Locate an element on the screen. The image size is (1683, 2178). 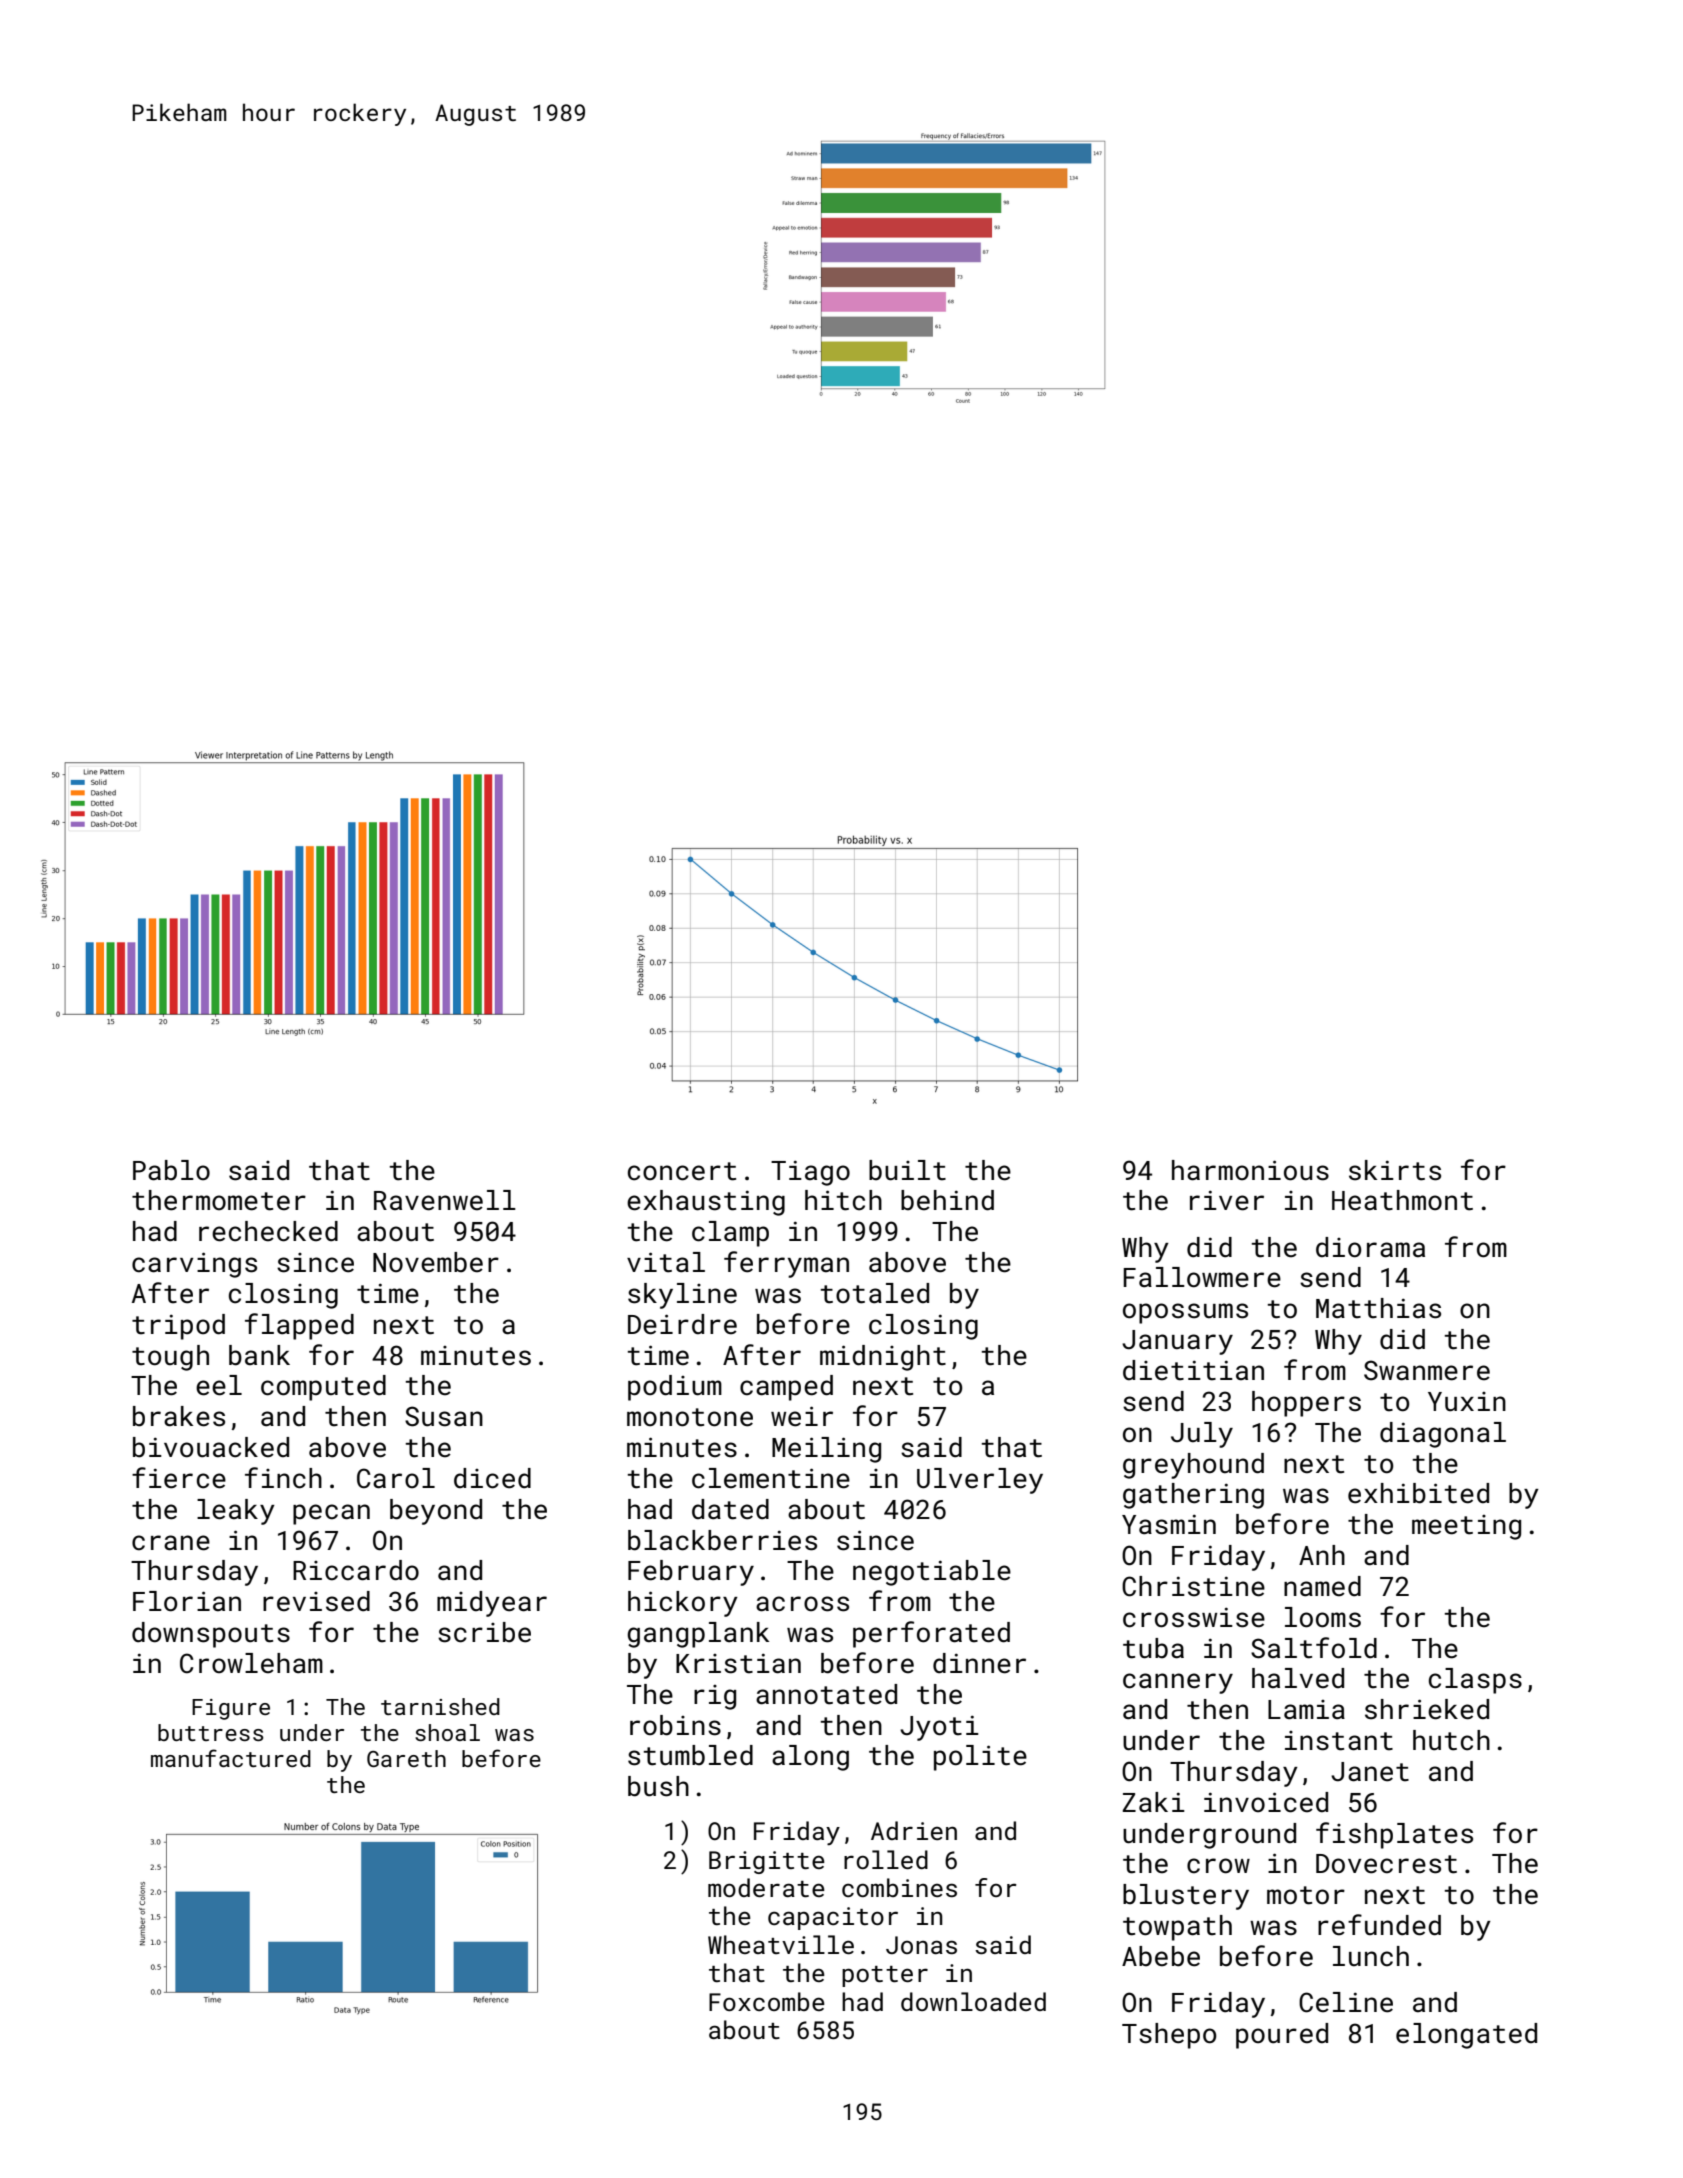
Foxcombe is located at coordinates (767, 2001).
